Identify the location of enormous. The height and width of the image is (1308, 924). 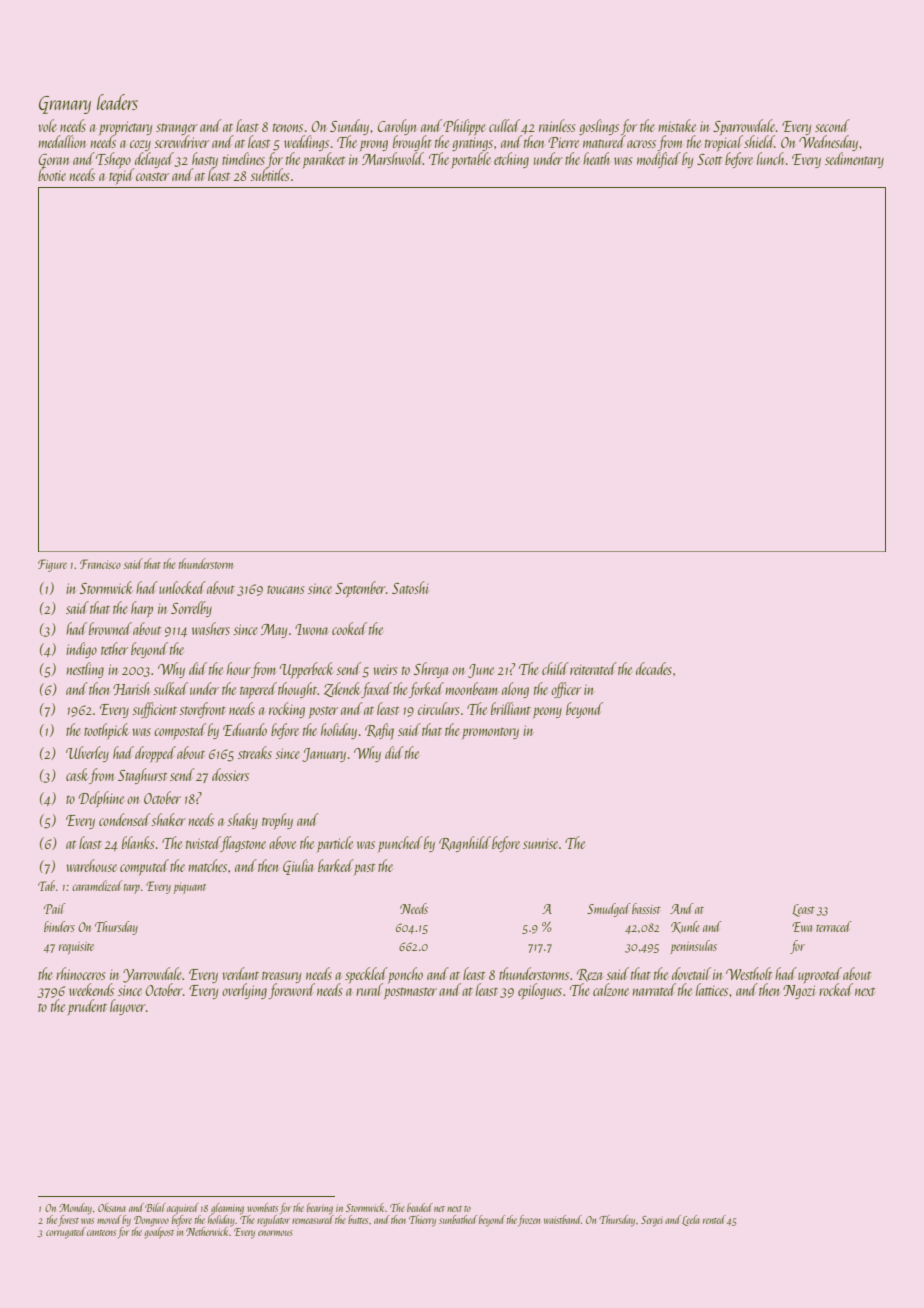
(275, 1233).
